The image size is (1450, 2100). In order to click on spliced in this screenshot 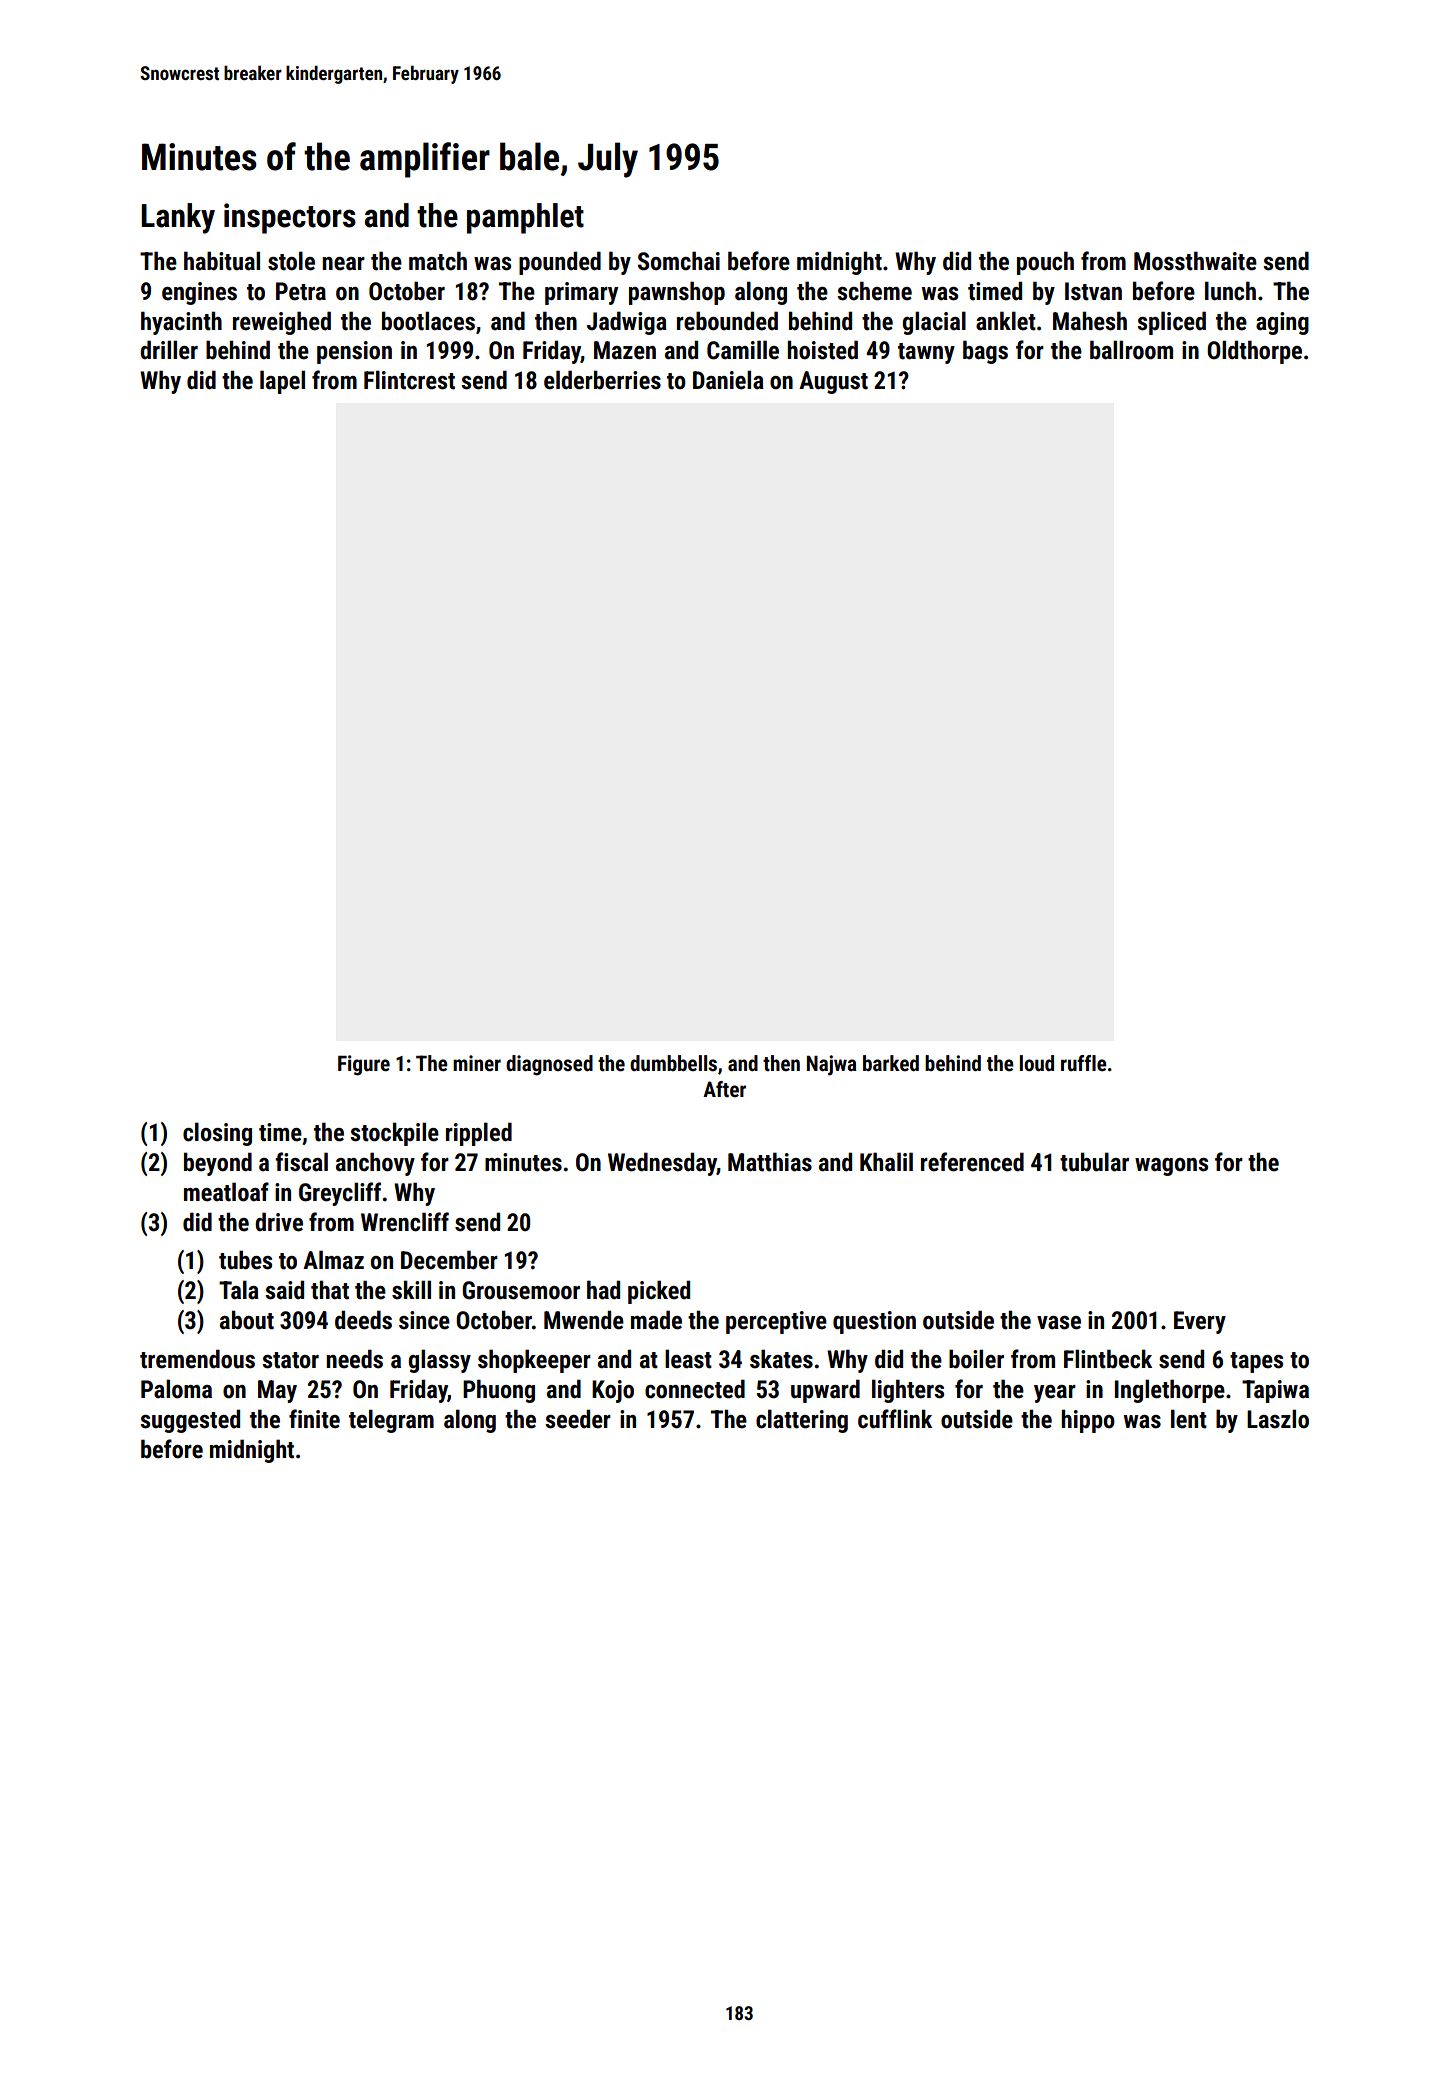, I will do `click(1171, 323)`.
